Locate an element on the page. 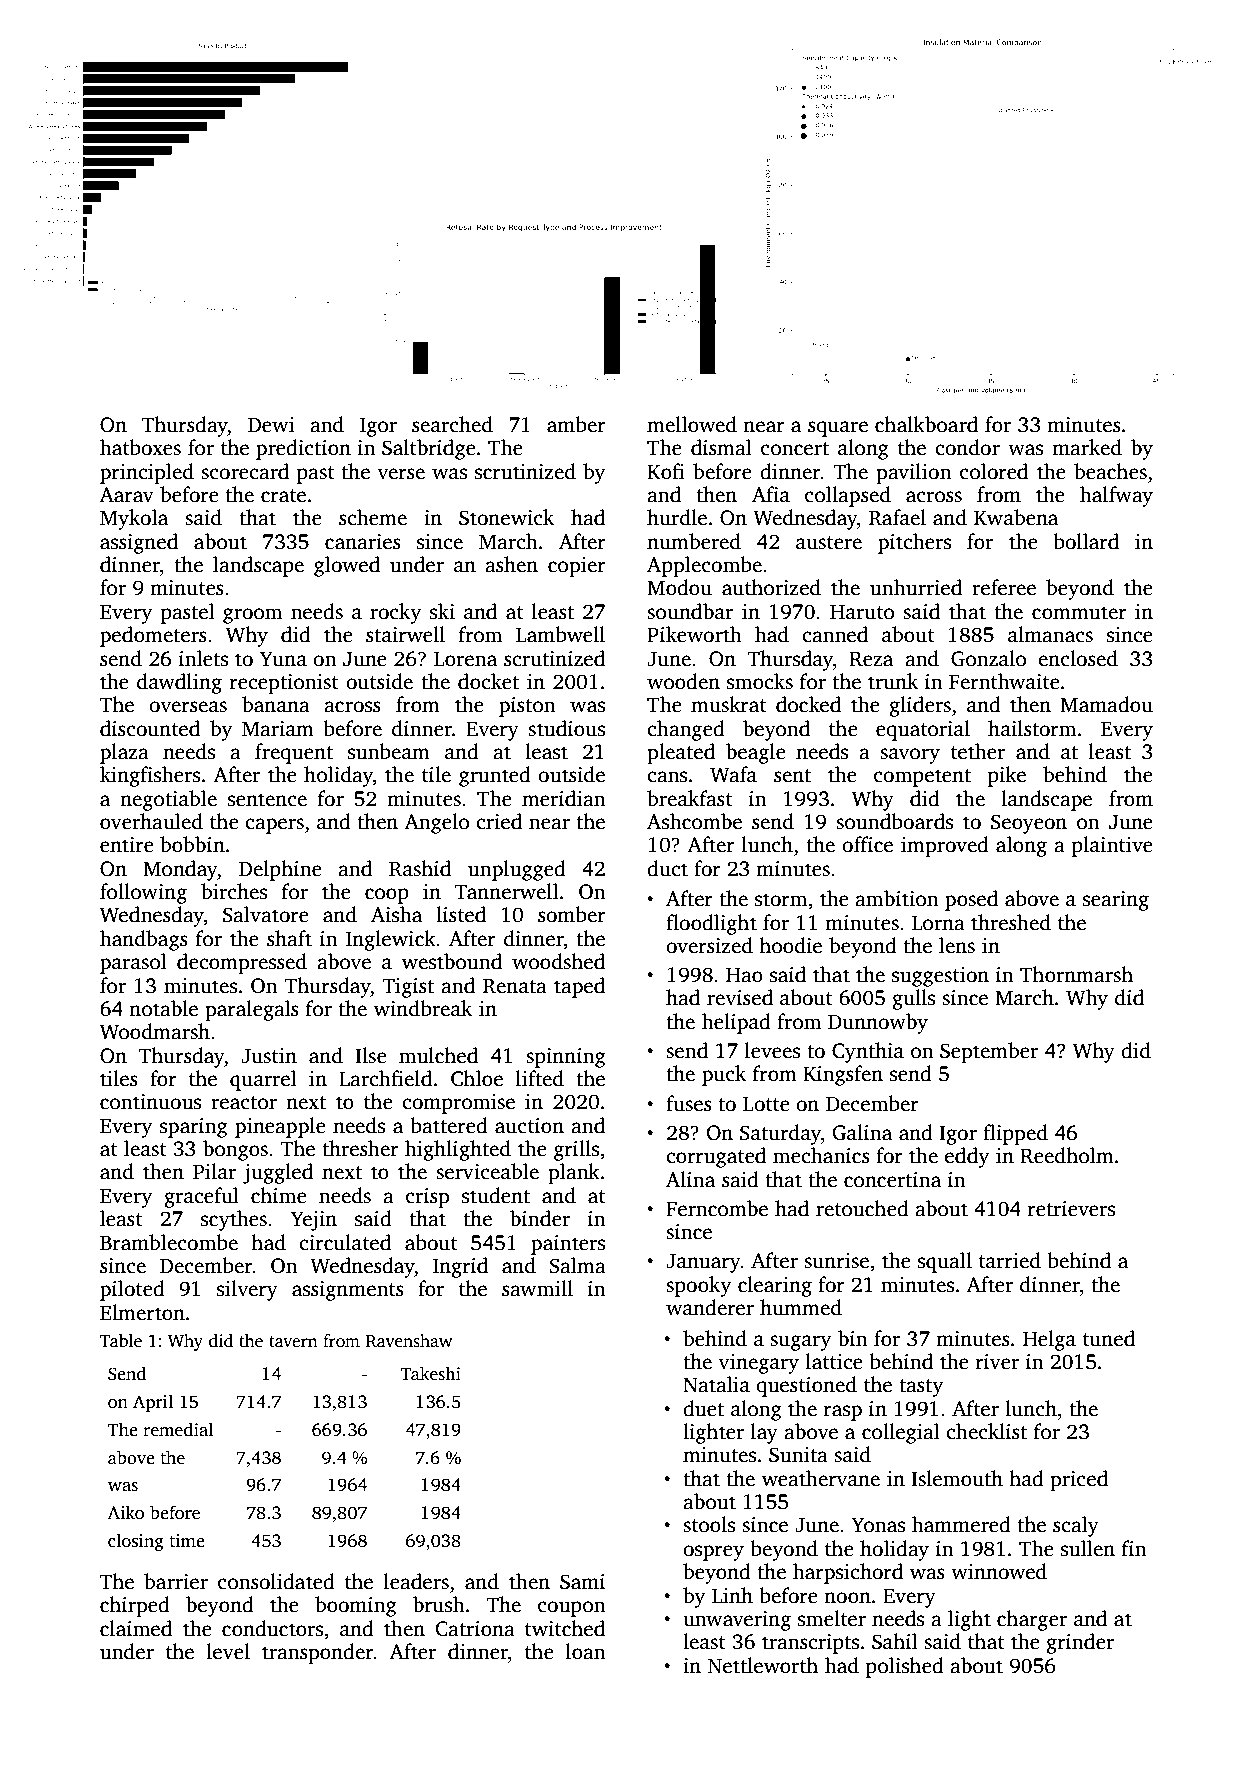 The height and width of the image is (1772, 1253). Dewi is located at coordinates (271, 425).
